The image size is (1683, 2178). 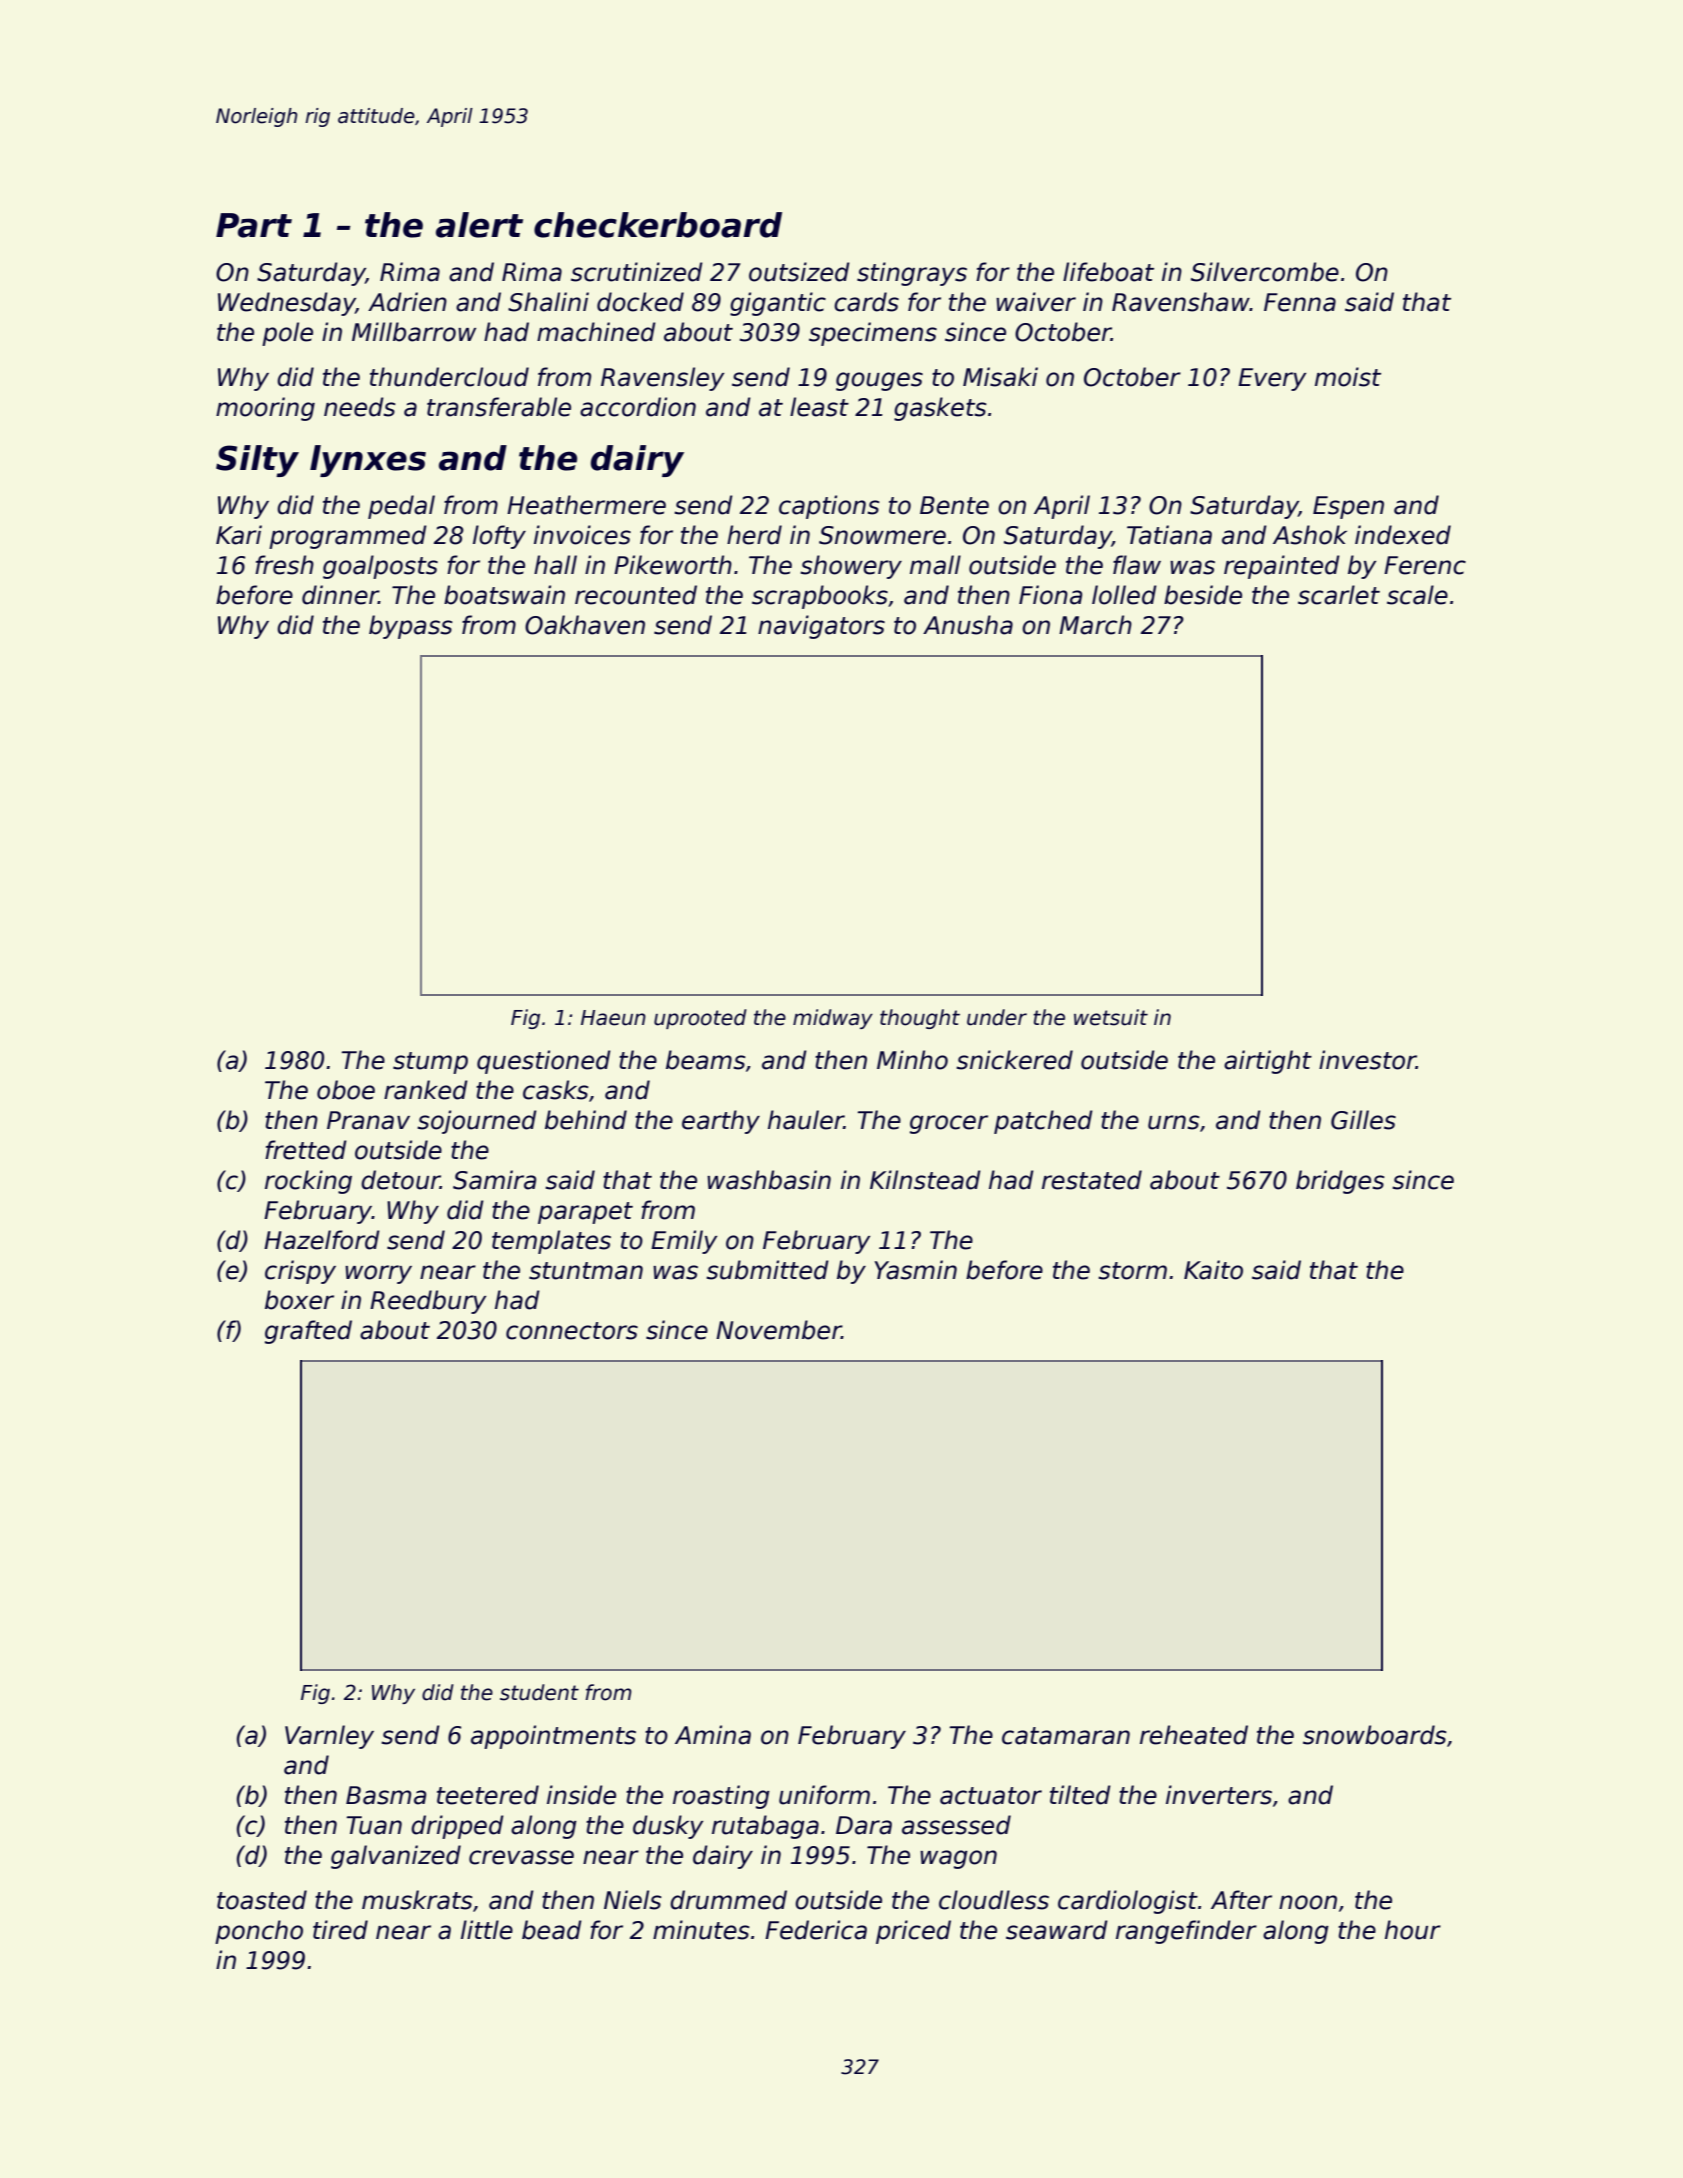 What do you see at coordinates (329, 1737) in the page?
I see `Varnley` at bounding box center [329, 1737].
